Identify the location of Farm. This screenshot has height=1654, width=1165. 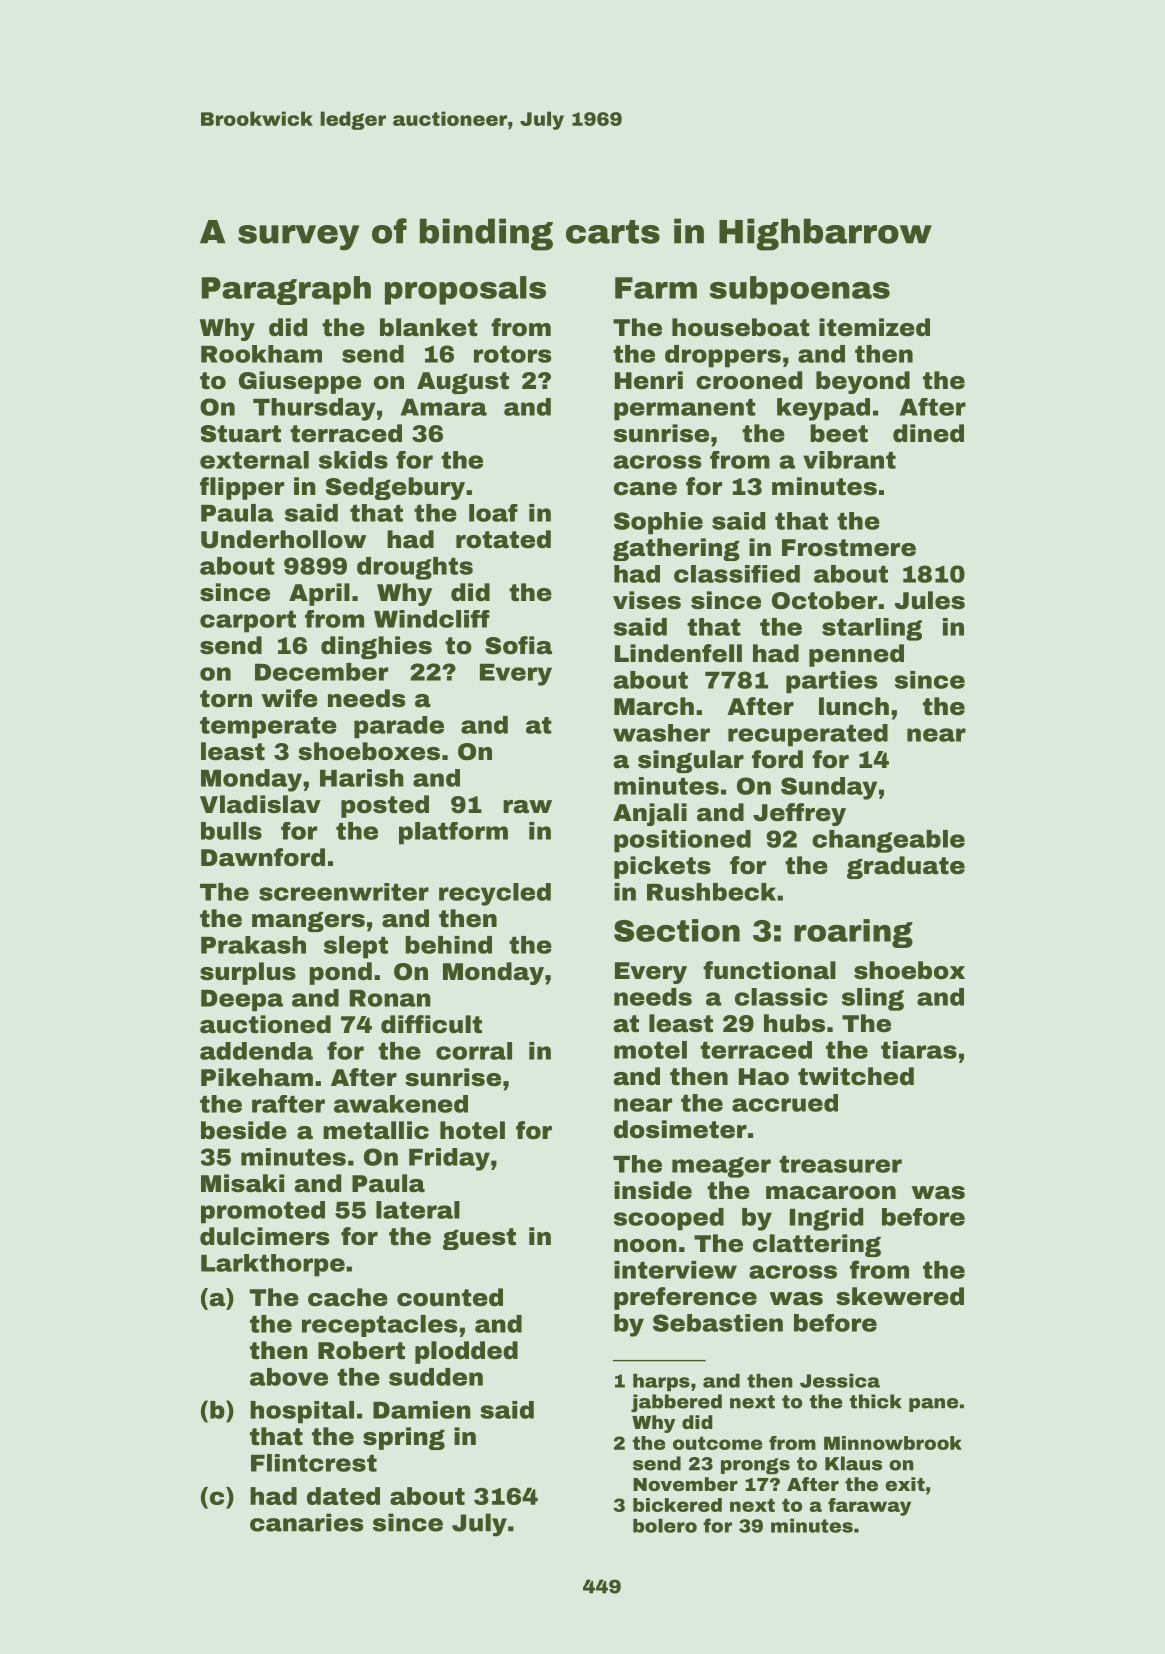
(656, 288).
